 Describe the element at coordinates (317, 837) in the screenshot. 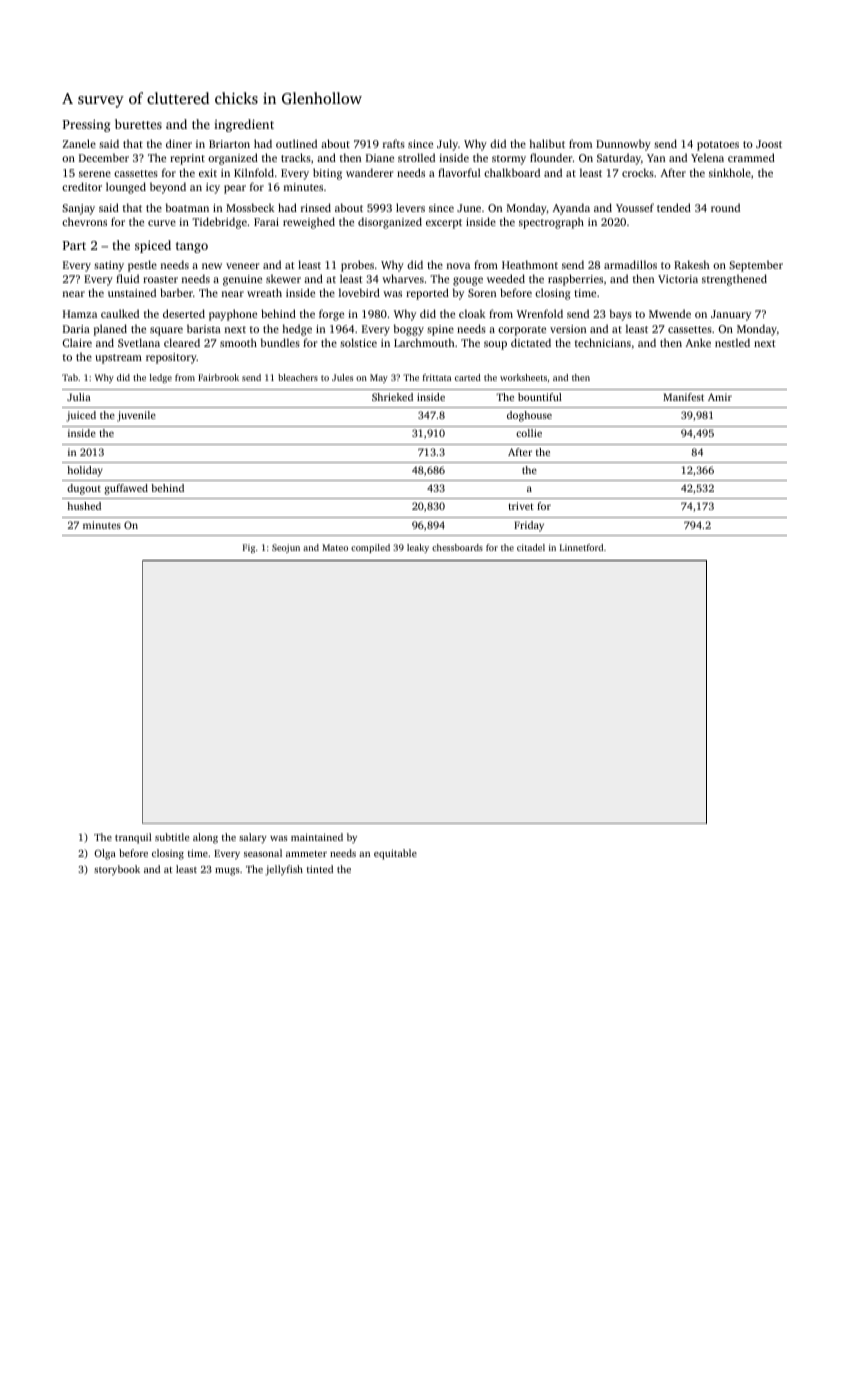

I see `maintained` at that location.
